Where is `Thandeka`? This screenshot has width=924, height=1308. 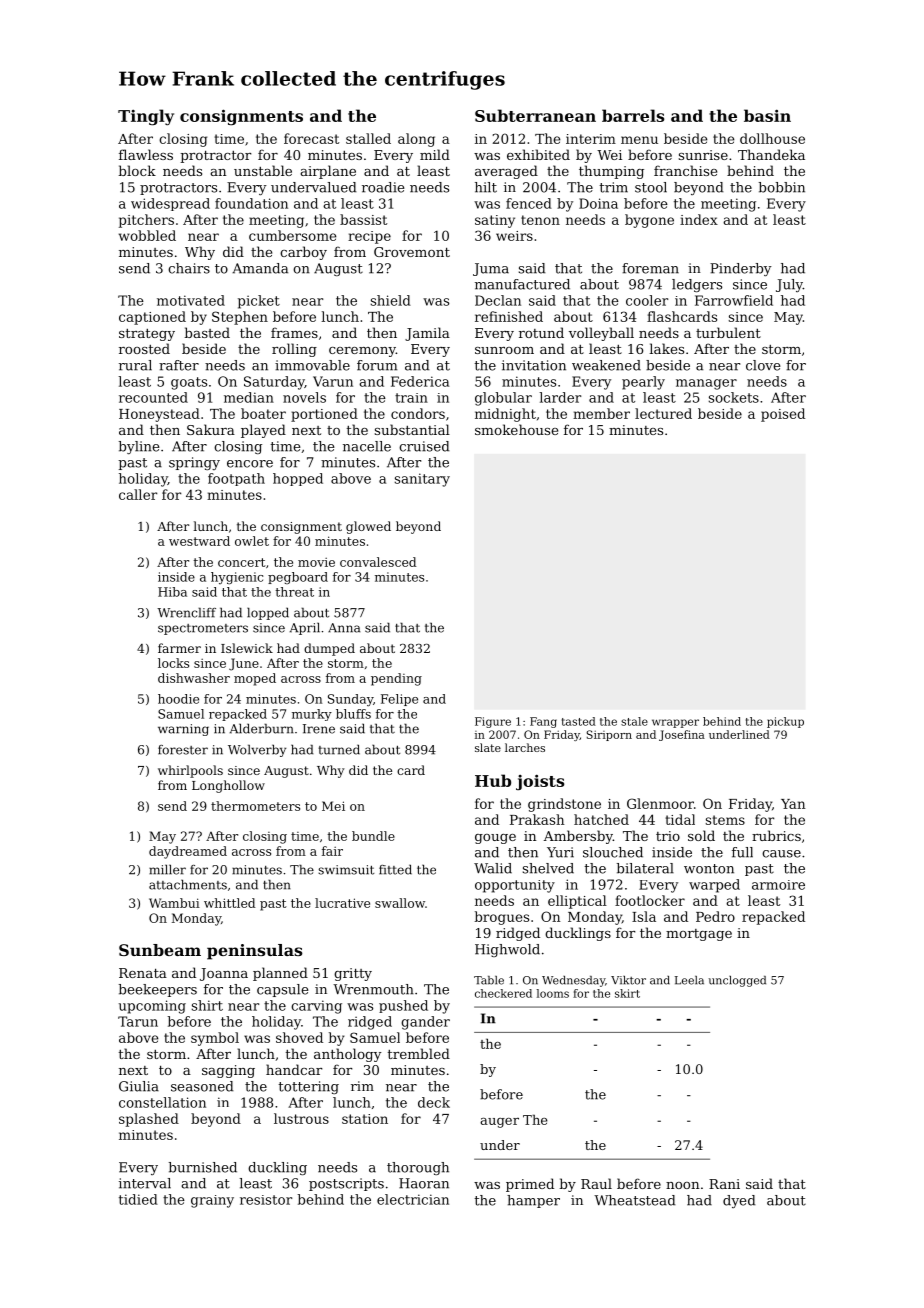 Thandeka is located at coordinates (771, 154).
